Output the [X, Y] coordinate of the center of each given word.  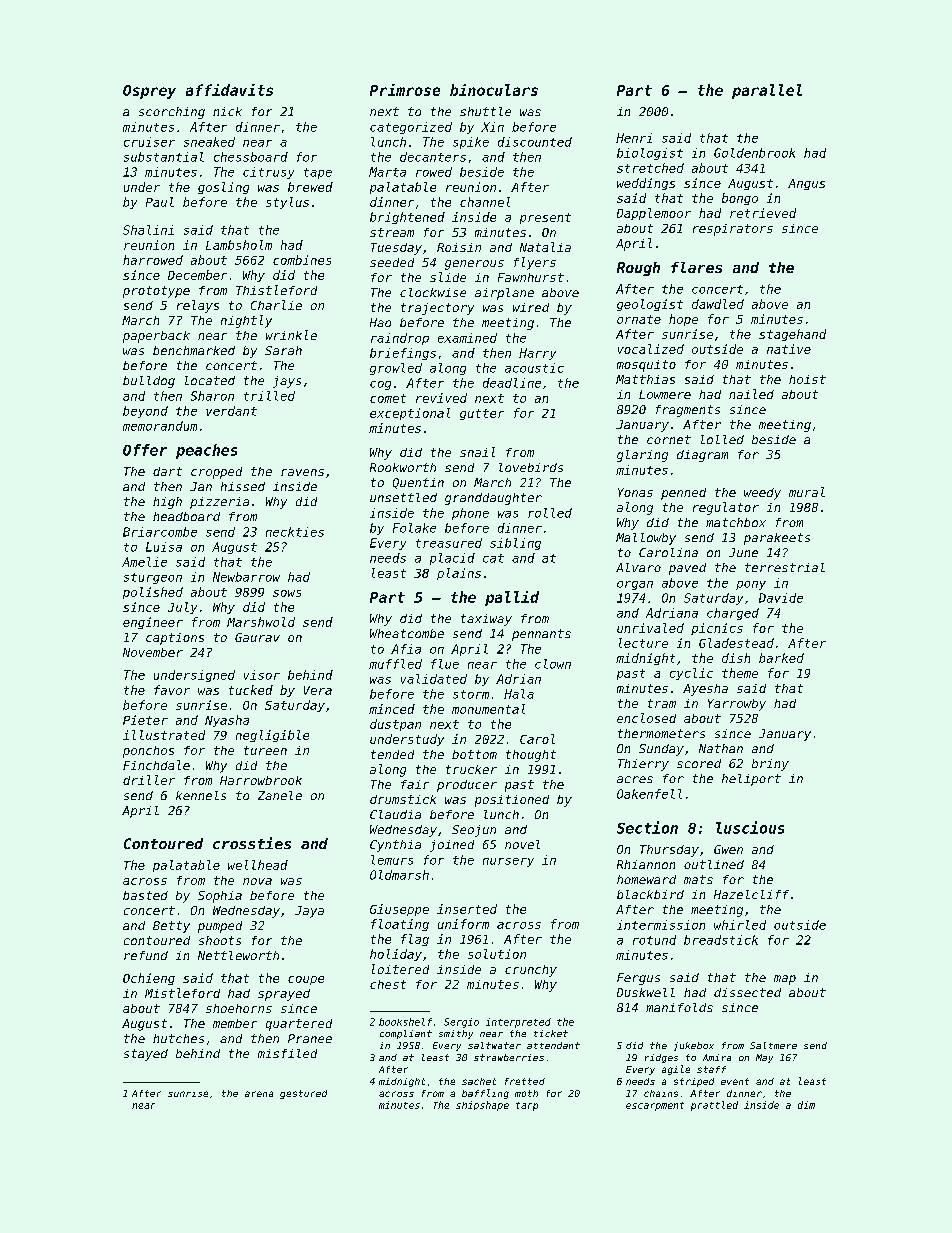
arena [259, 1094]
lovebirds [531, 467]
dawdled [718, 304]
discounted [535, 142]
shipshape [482, 1106]
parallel [767, 91]
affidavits [229, 90]
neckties [295, 532]
